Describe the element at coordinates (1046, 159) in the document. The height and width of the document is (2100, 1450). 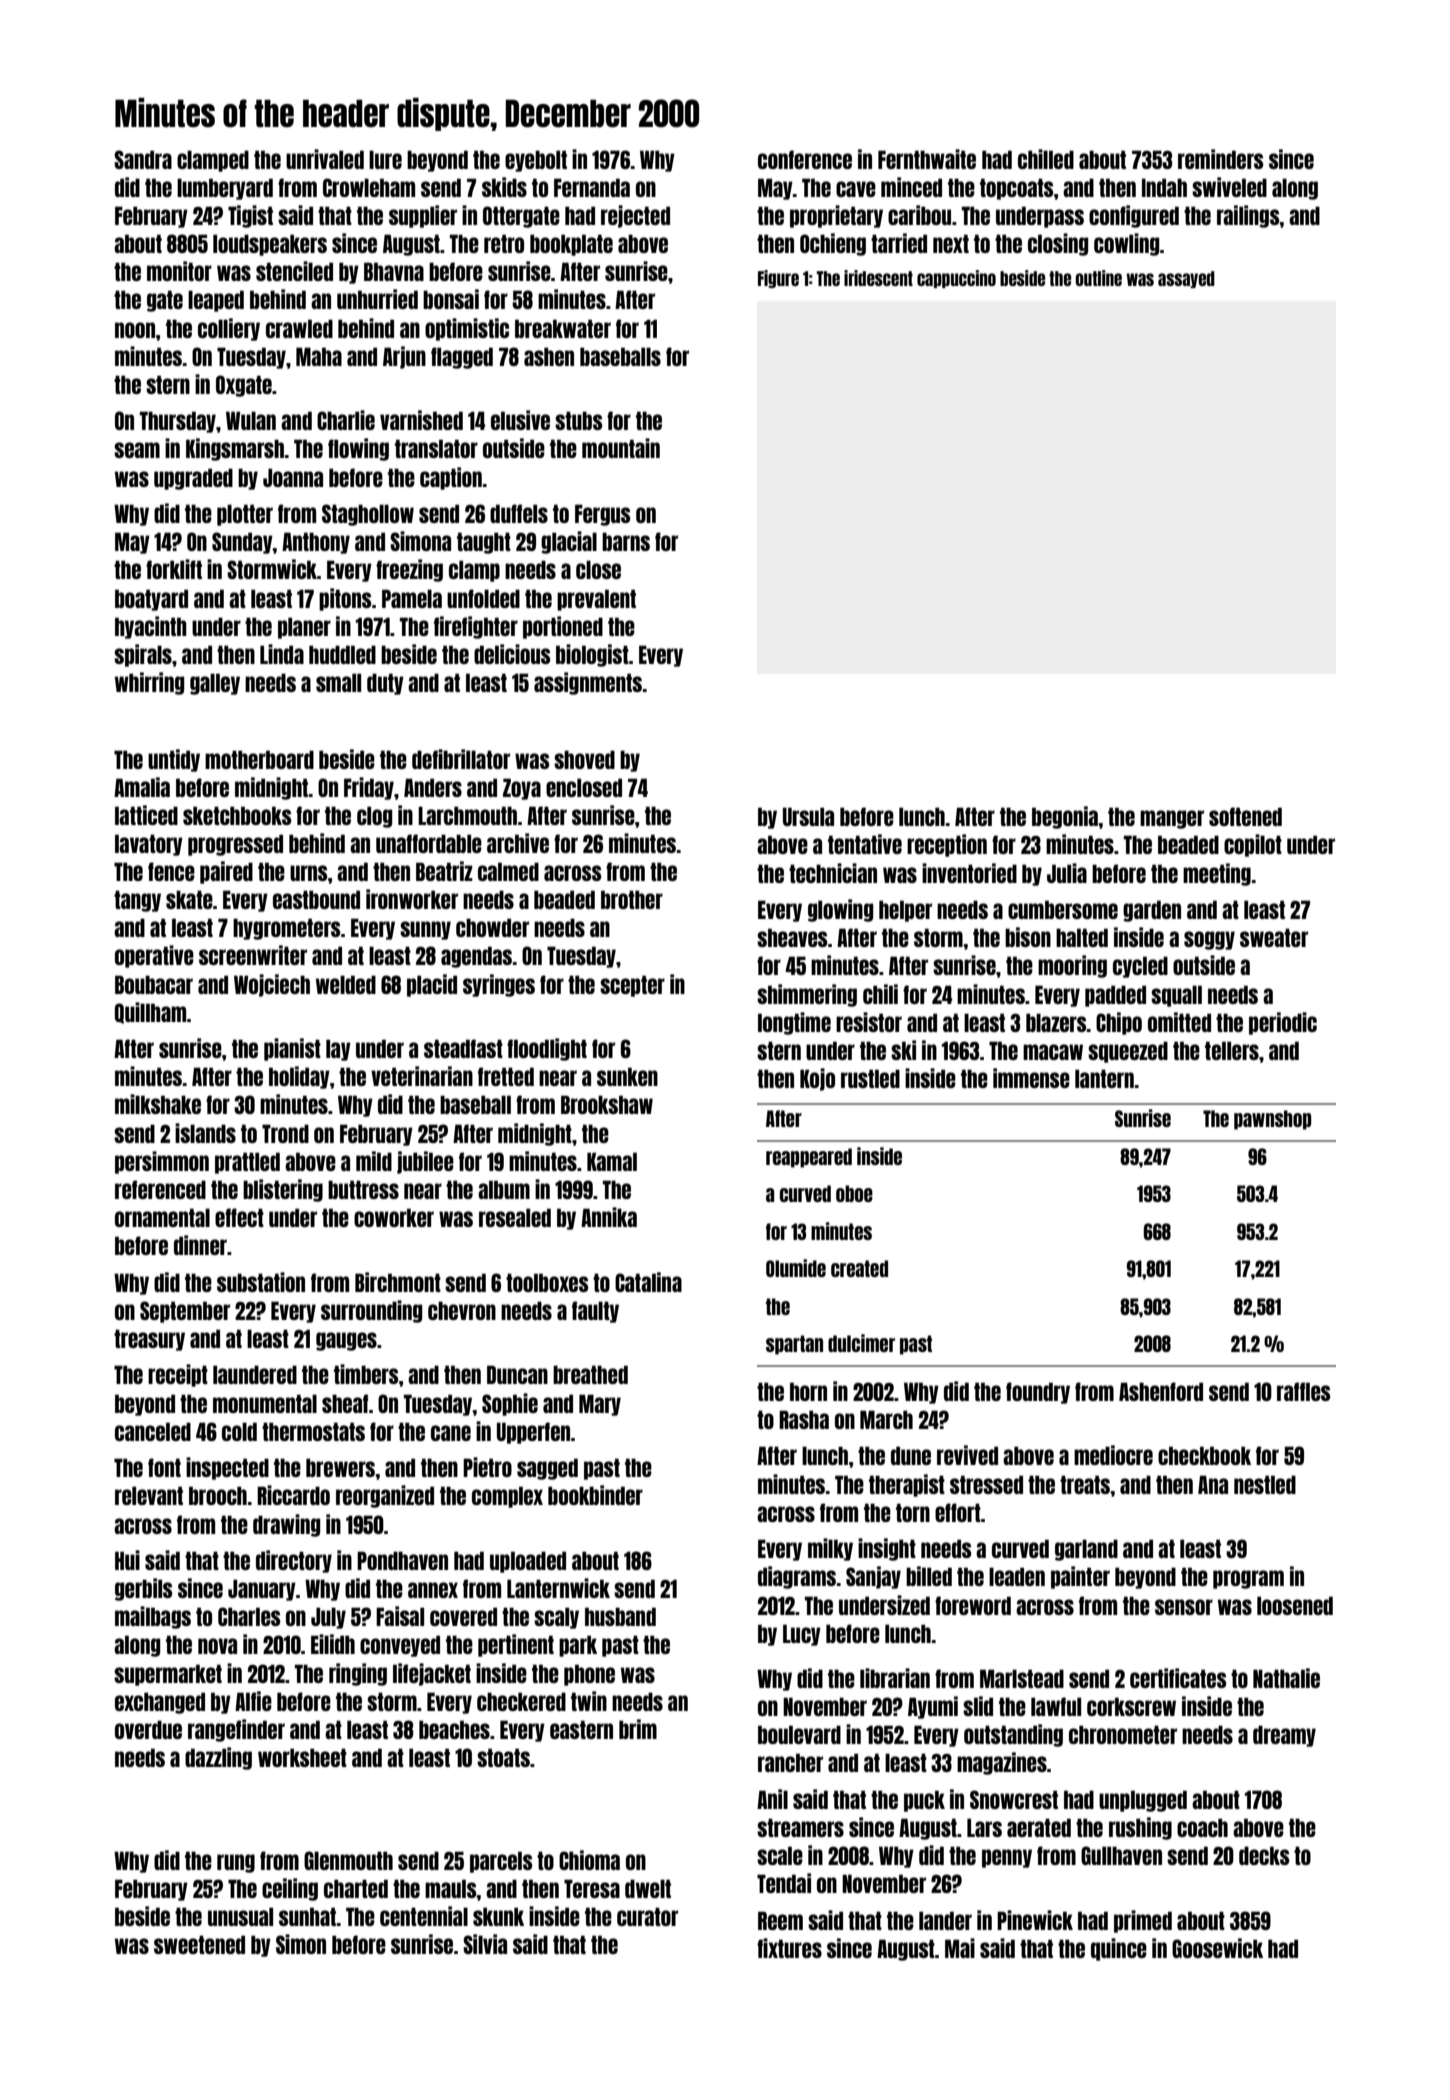
I see `chilled` at that location.
